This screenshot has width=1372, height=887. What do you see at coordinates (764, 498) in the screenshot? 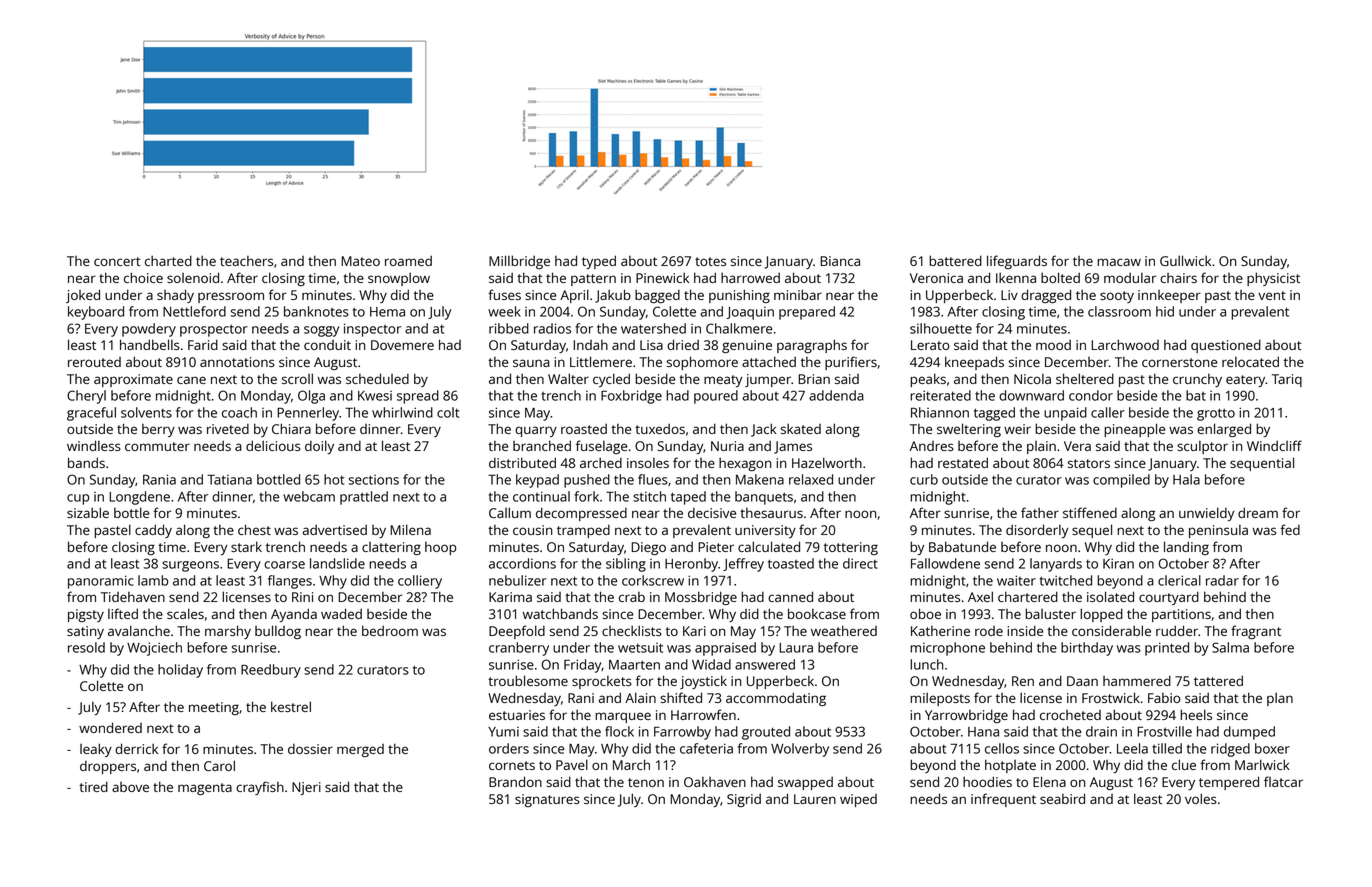
I see `banquets` at bounding box center [764, 498].
